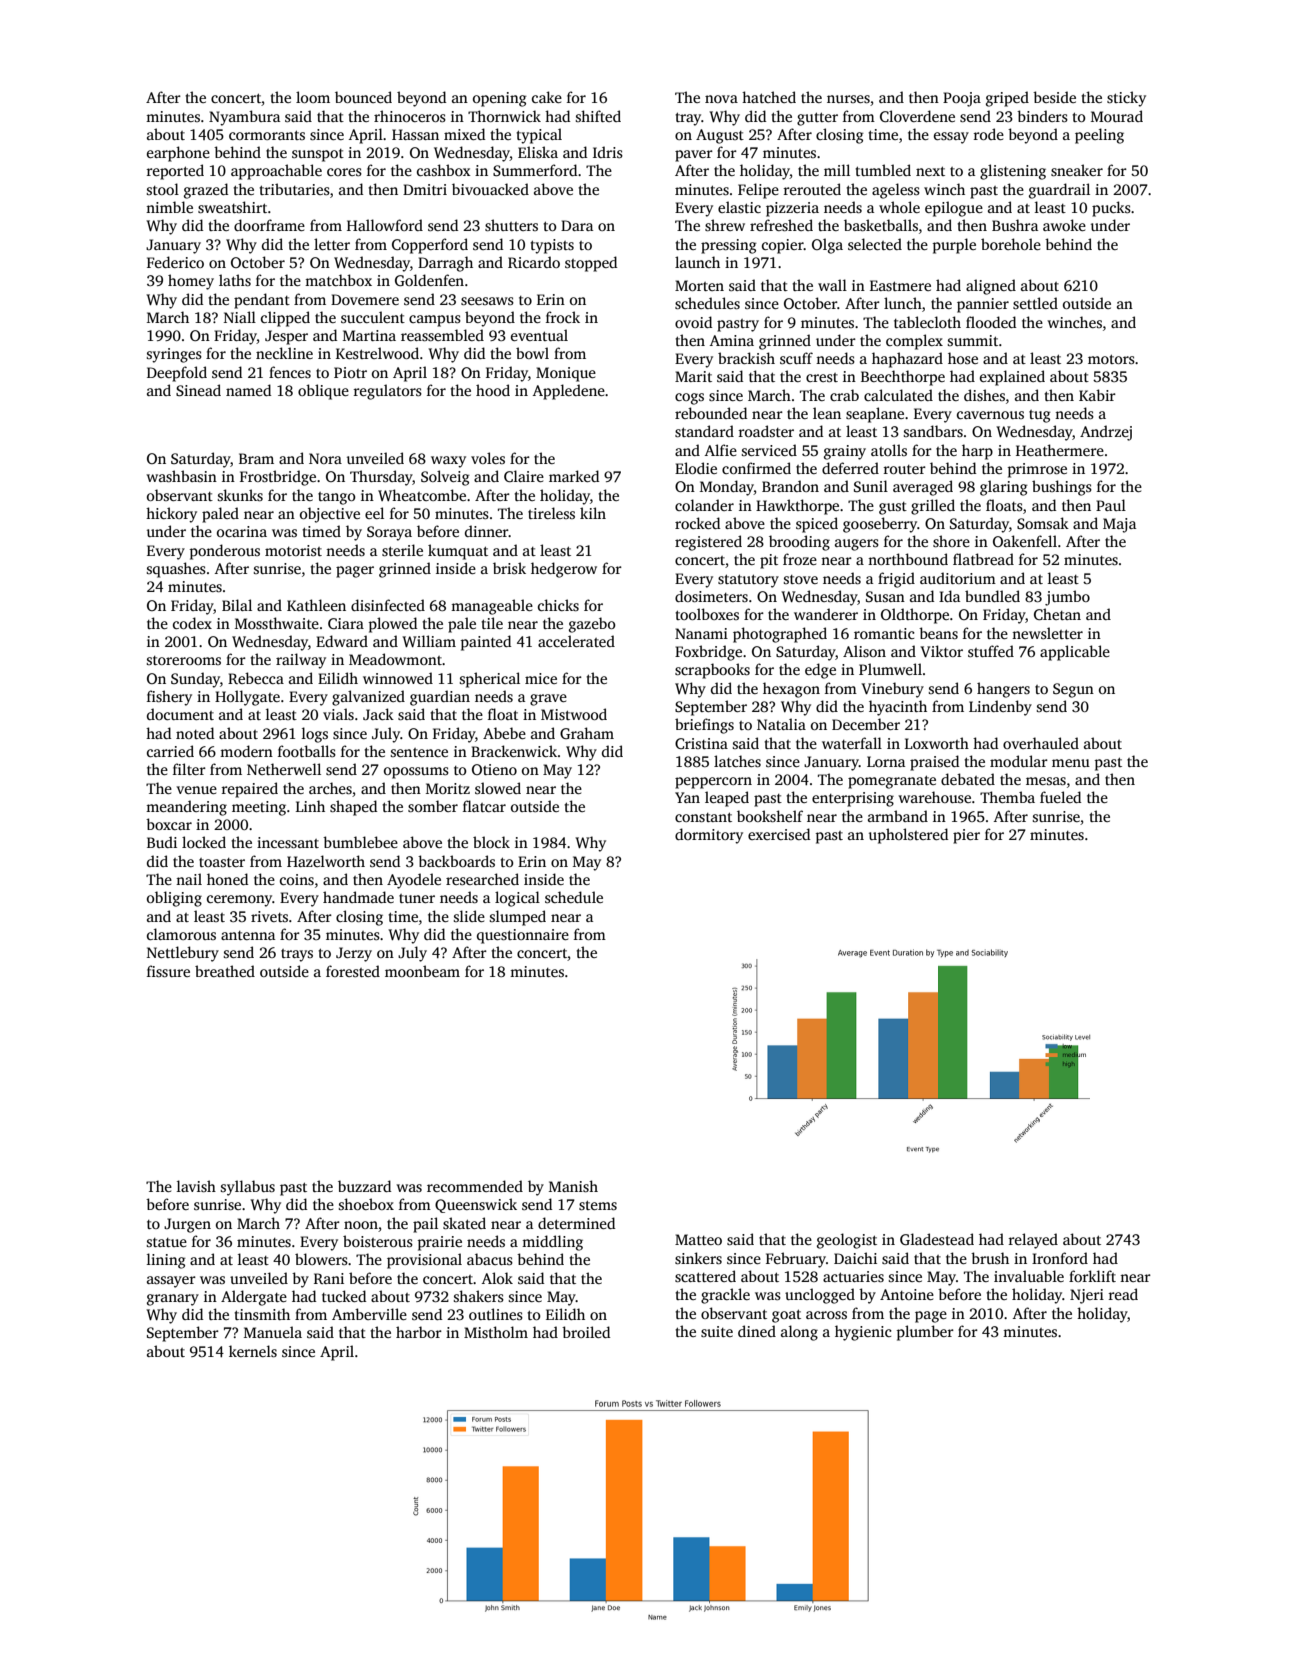 This document has height=1680, width=1299. Describe the element at coordinates (827, 413) in the document. I see `lean` at that location.
